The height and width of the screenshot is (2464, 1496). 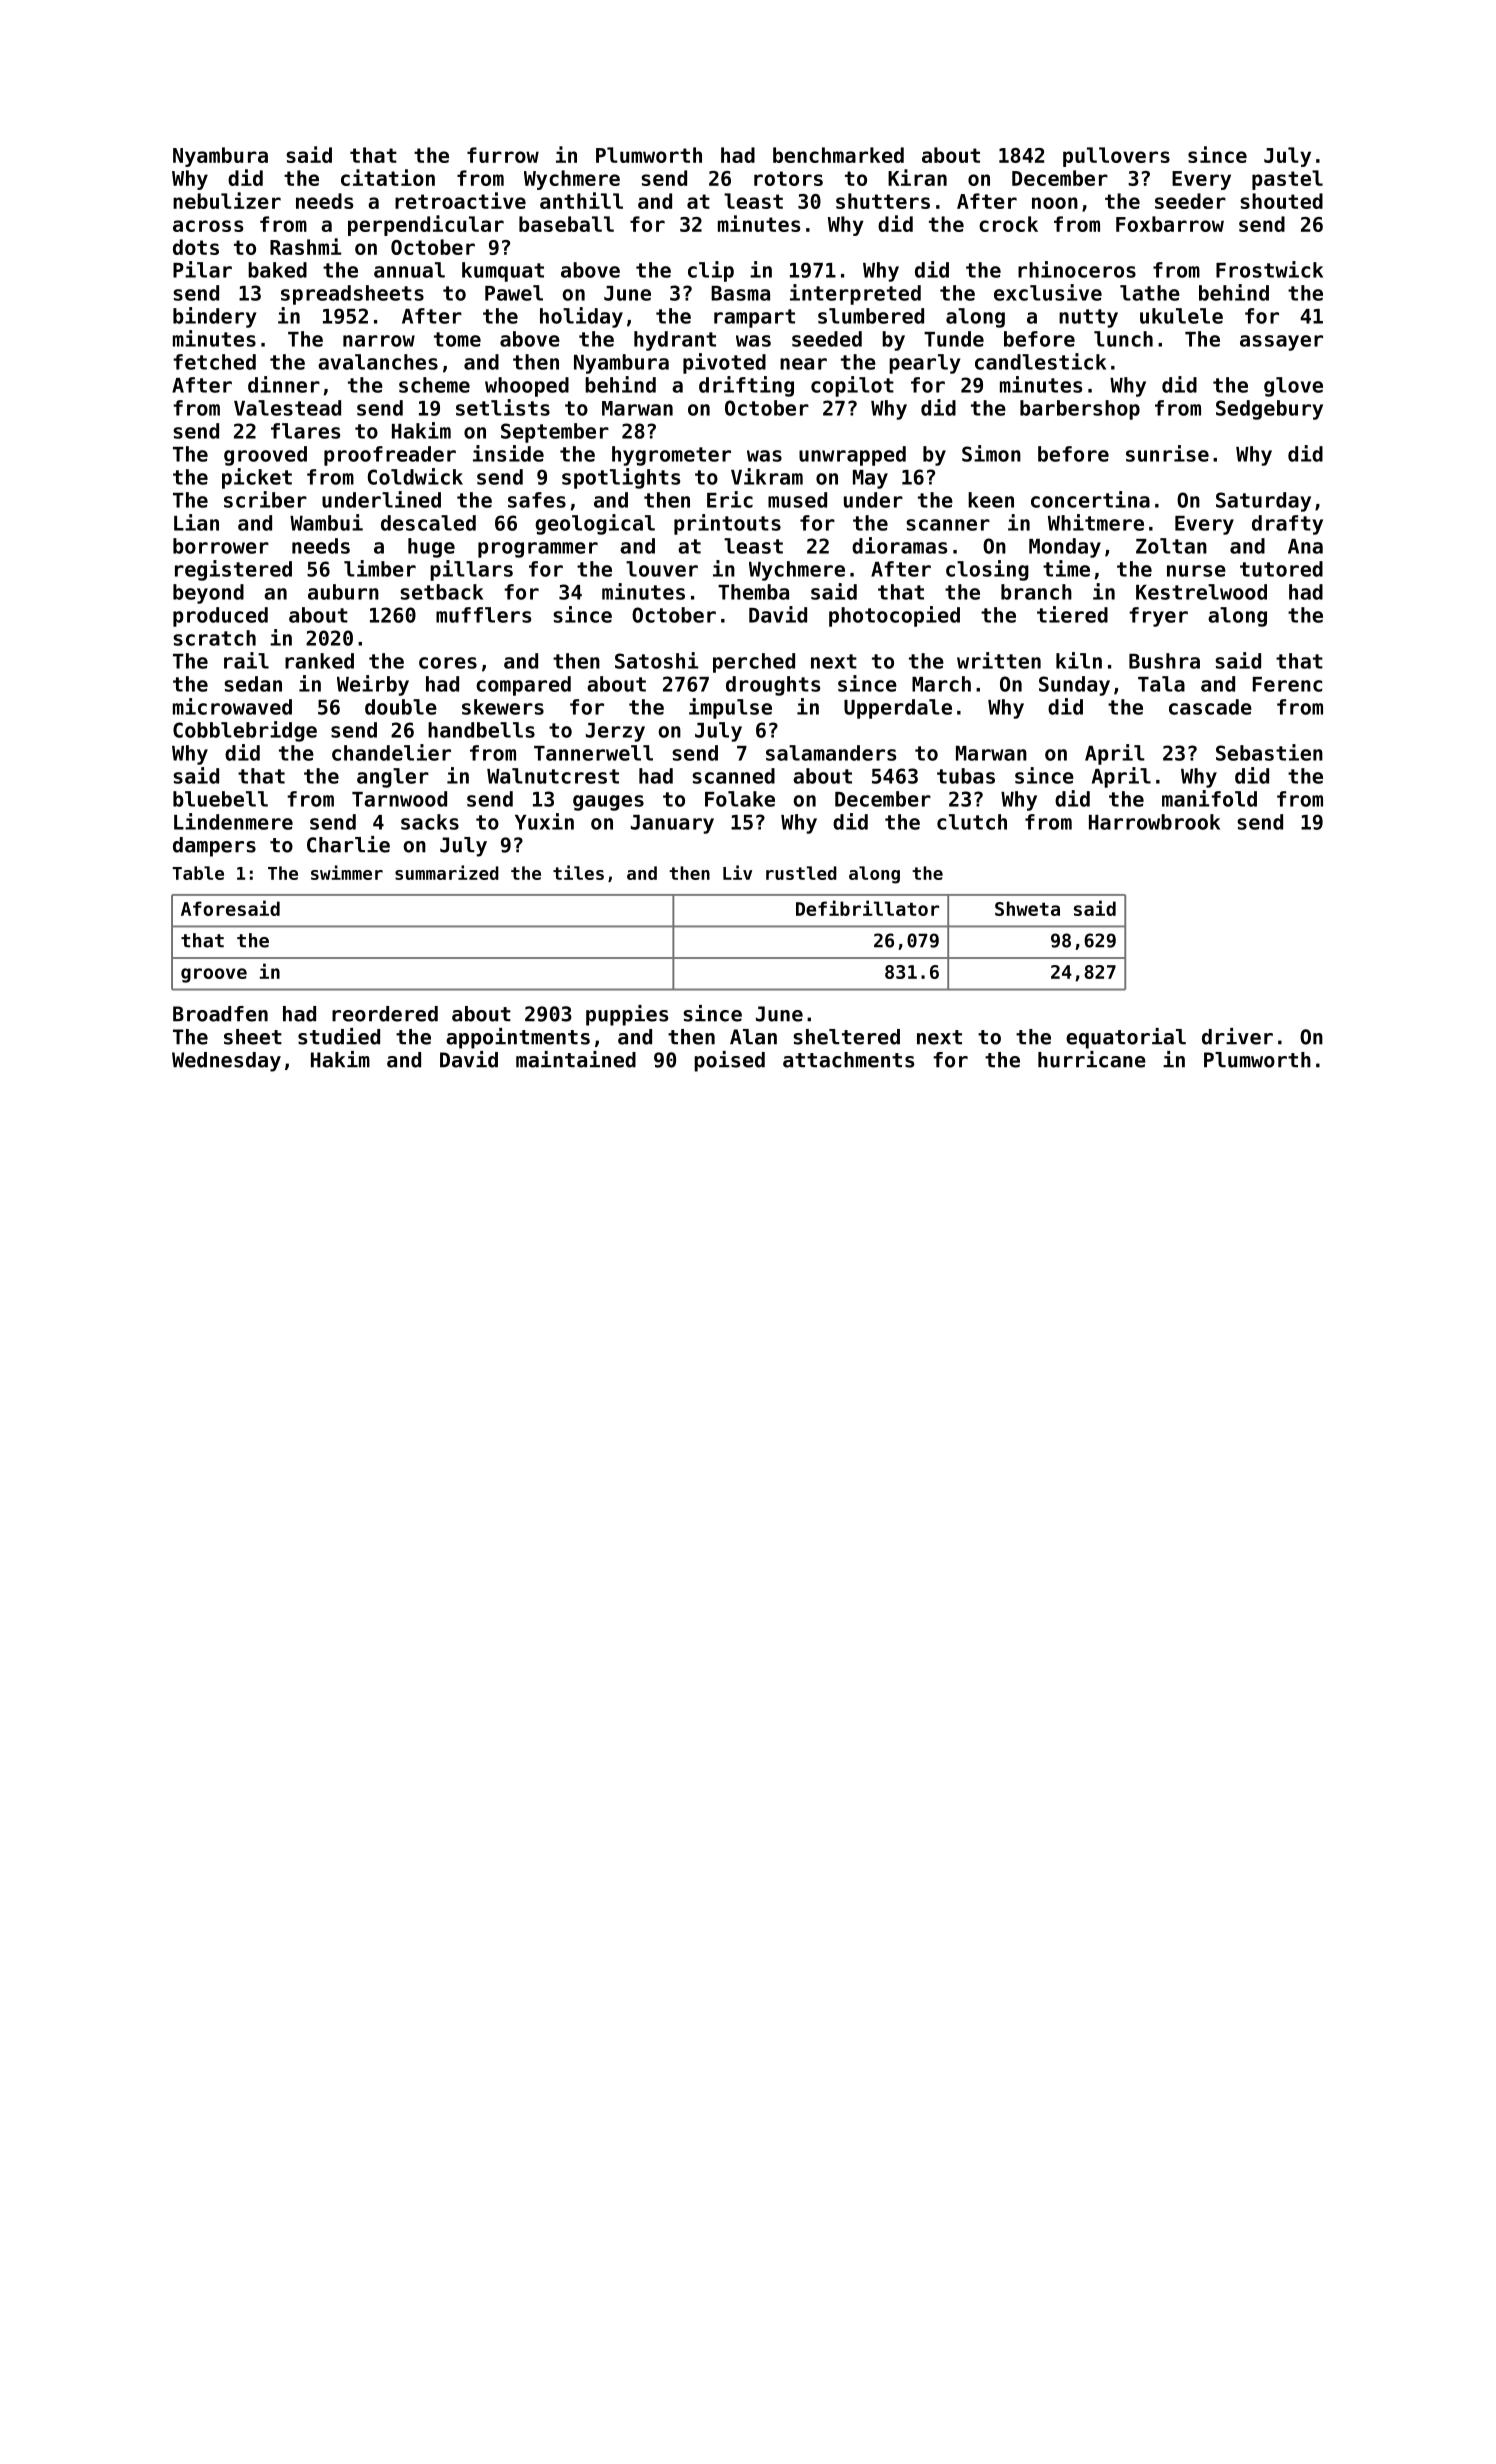 I want to click on benchmarked, so click(x=838, y=155).
